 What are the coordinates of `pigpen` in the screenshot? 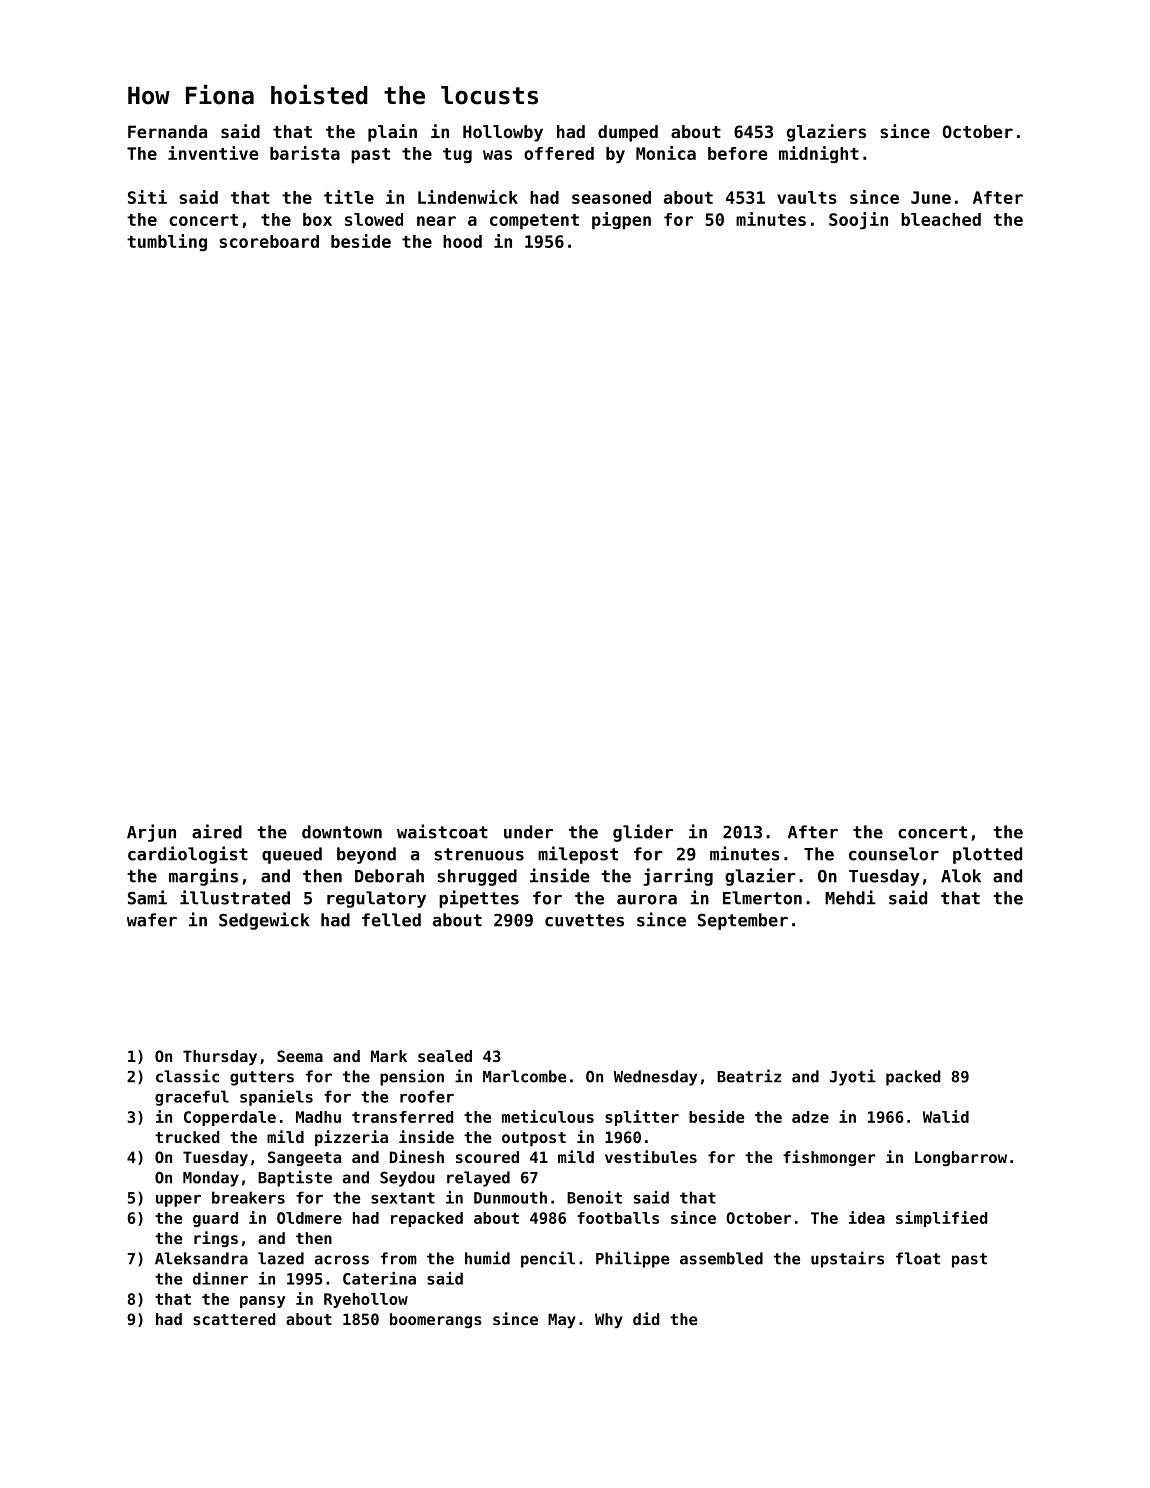 It's located at (621, 221).
